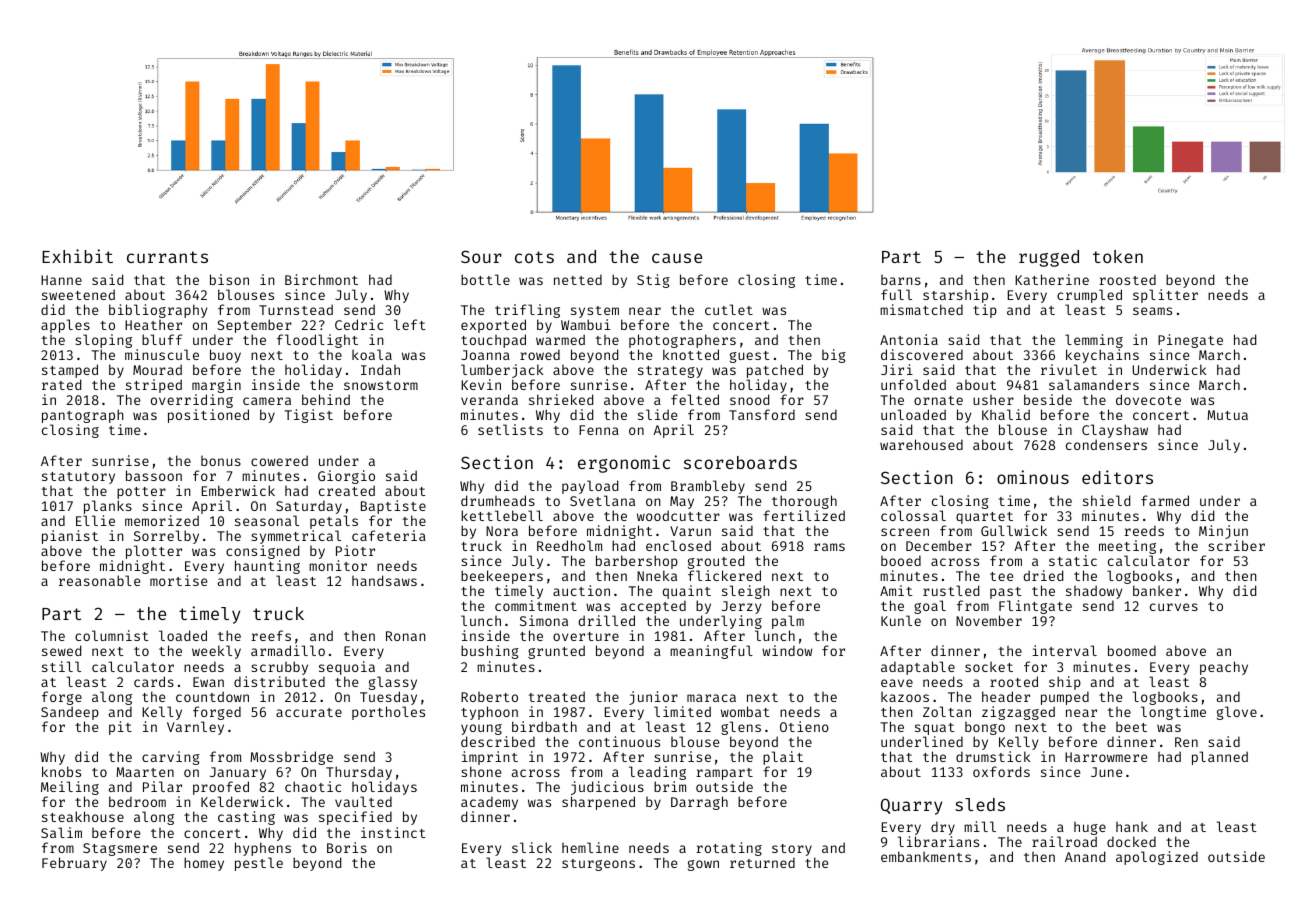 The width and height of the page is (1308, 924). I want to click on Katherine, so click(1052, 279).
